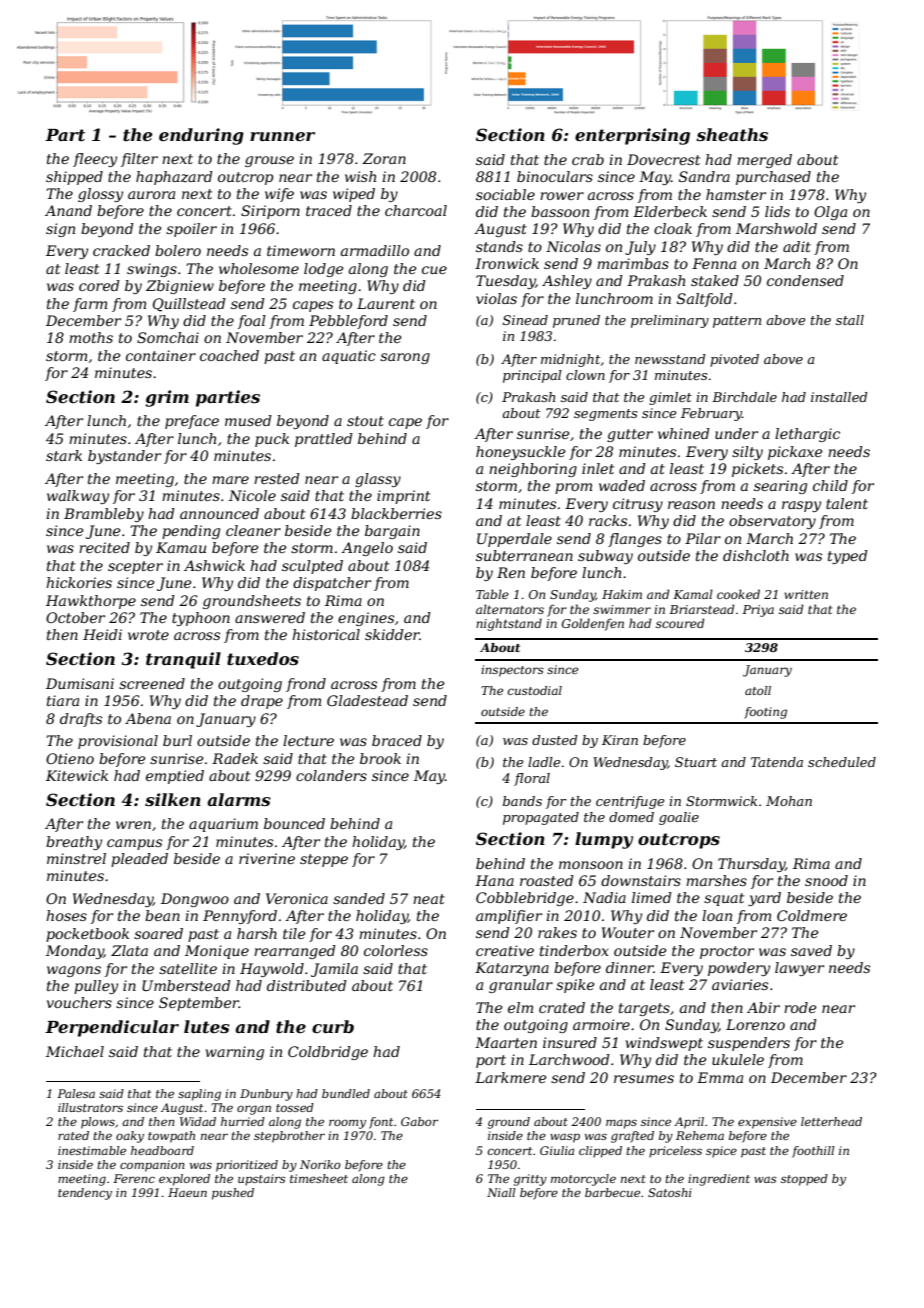  What do you see at coordinates (758, 611) in the page?
I see `Priya` at bounding box center [758, 611].
